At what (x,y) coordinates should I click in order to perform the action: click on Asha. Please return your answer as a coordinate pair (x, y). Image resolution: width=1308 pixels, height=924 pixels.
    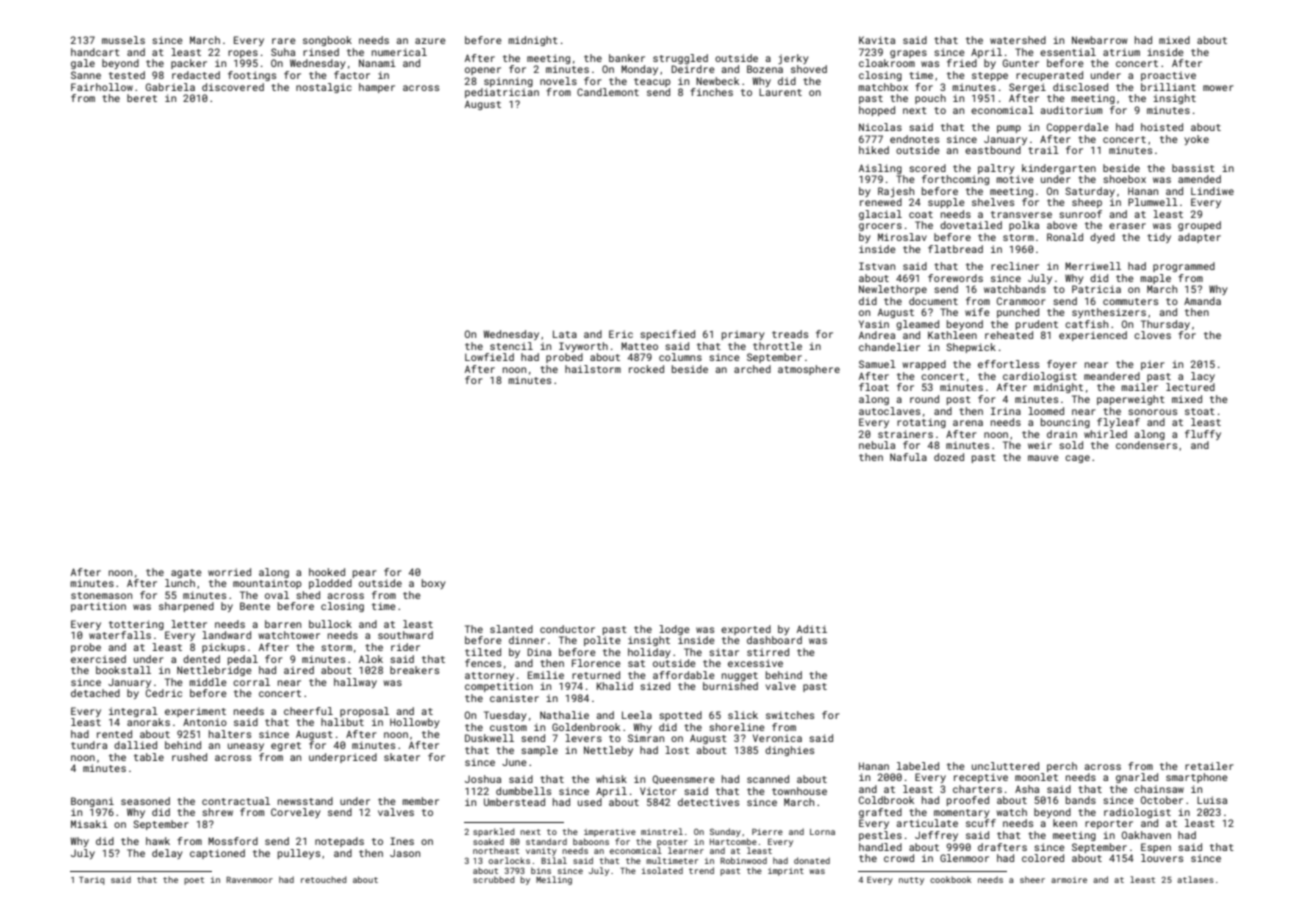
    Looking at the image, I should click on (1027, 789).
